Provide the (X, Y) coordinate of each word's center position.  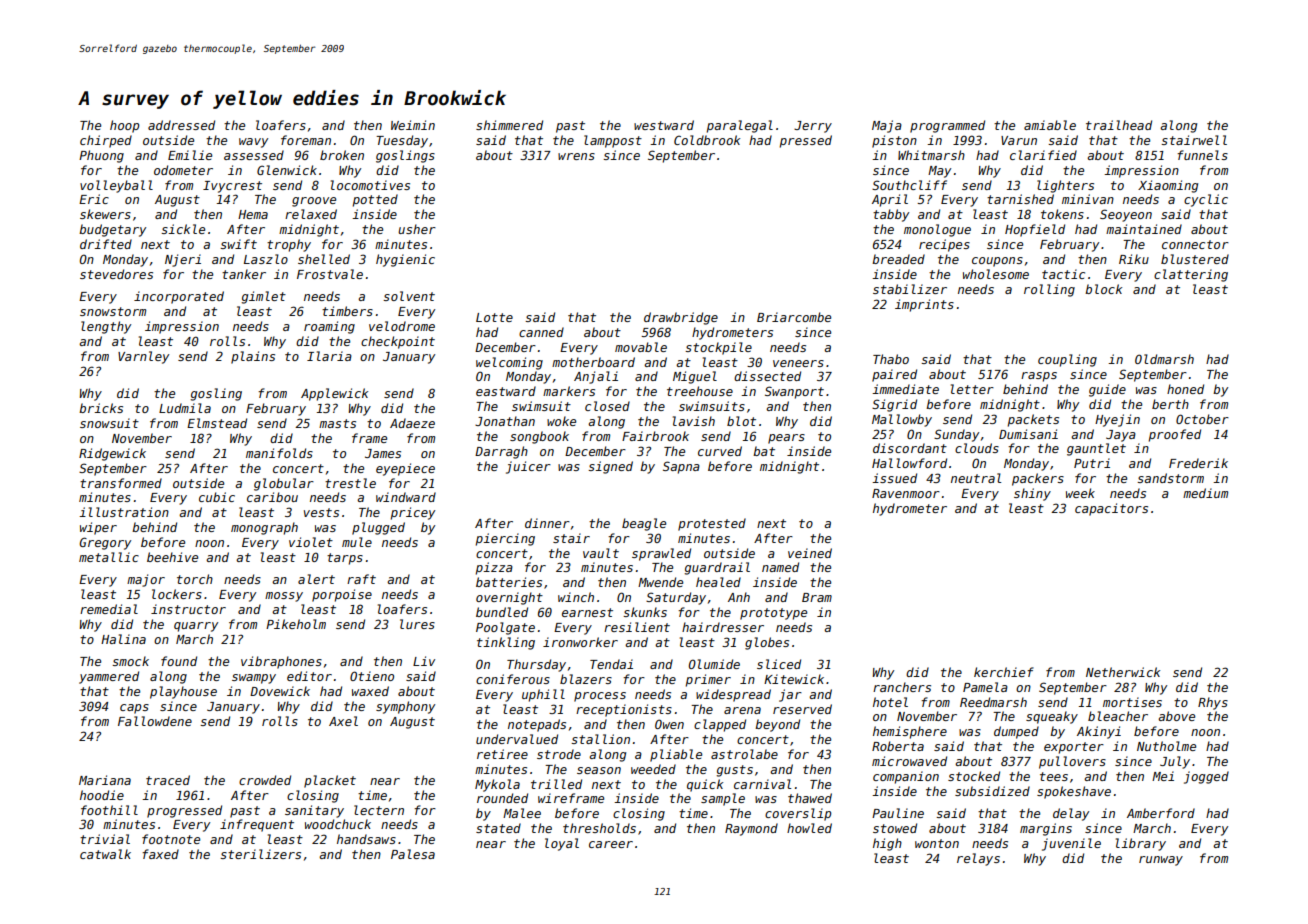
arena (742, 710)
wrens (576, 156)
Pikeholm (296, 624)
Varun (1019, 140)
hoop (124, 126)
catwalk (105, 854)
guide (1107, 390)
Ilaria (329, 356)
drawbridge (681, 318)
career (611, 844)
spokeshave (1074, 792)
